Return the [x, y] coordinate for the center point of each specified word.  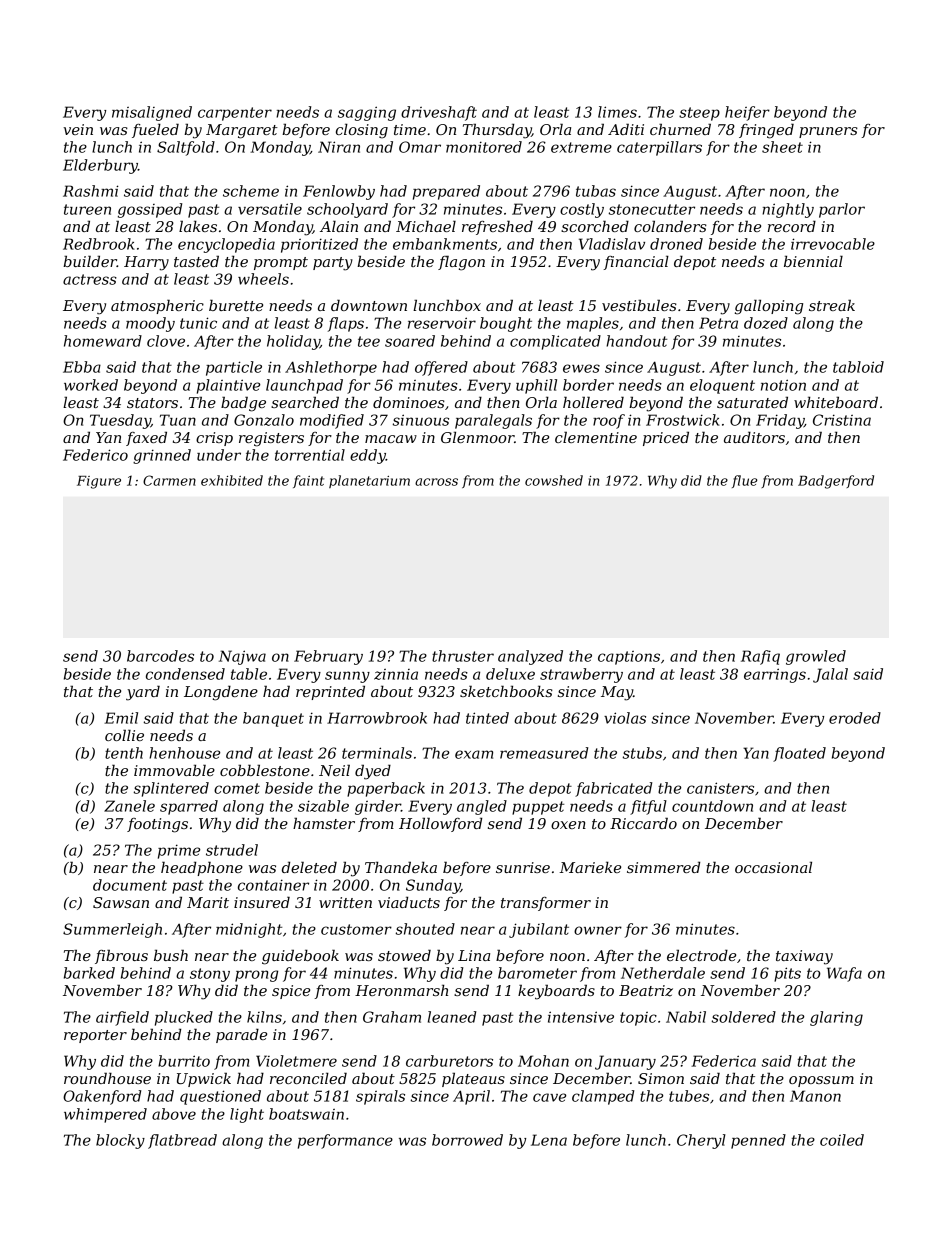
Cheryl [701, 1141]
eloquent [722, 386]
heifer [747, 113]
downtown [369, 305]
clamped [603, 1097]
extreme [581, 147]
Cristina [842, 420]
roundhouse [107, 1078]
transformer [546, 904]
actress [90, 279]
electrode [701, 955]
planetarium [369, 481]
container [273, 885]
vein [78, 129]
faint [308, 481]
